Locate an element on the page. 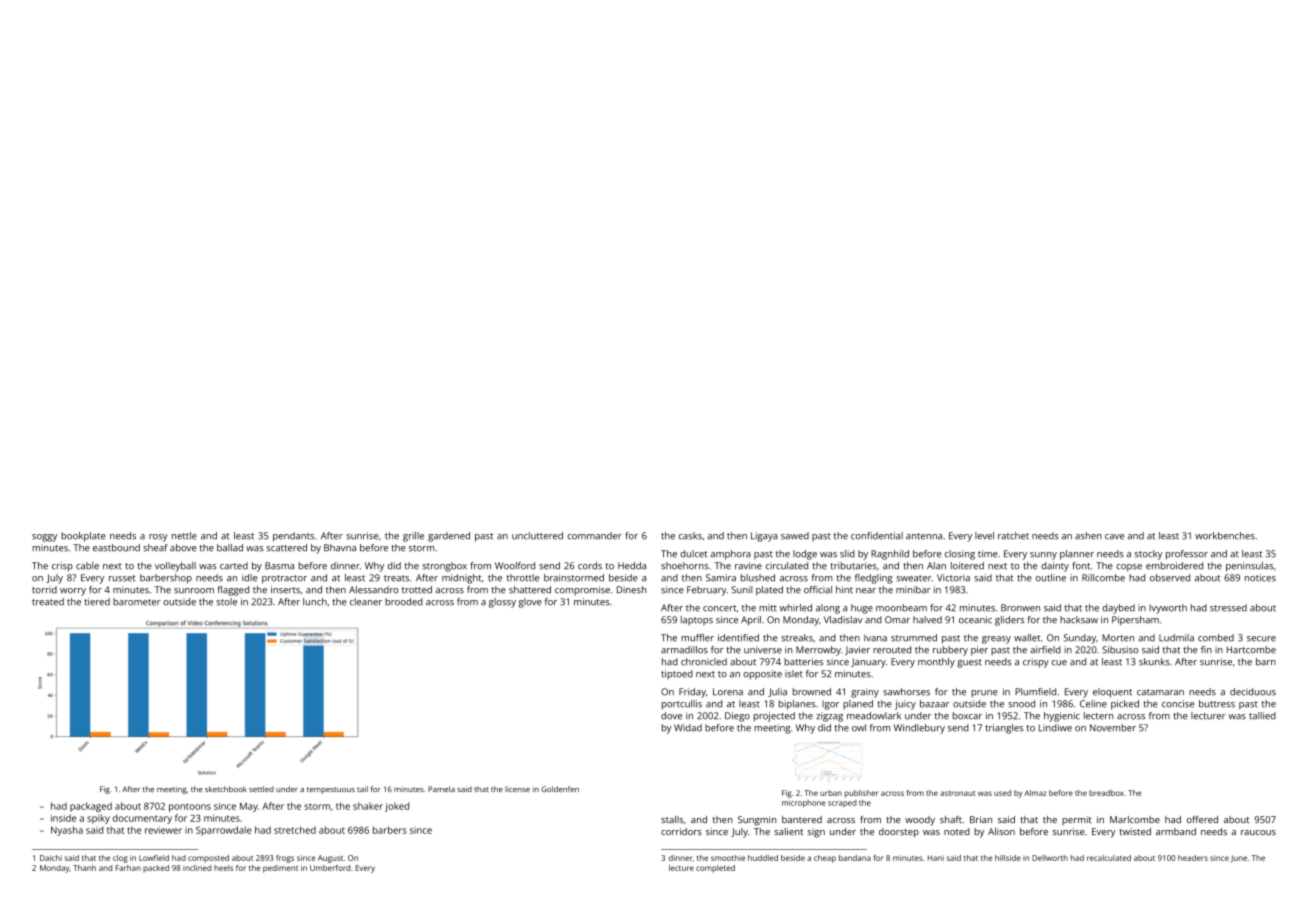  barometer is located at coordinates (137, 602).
